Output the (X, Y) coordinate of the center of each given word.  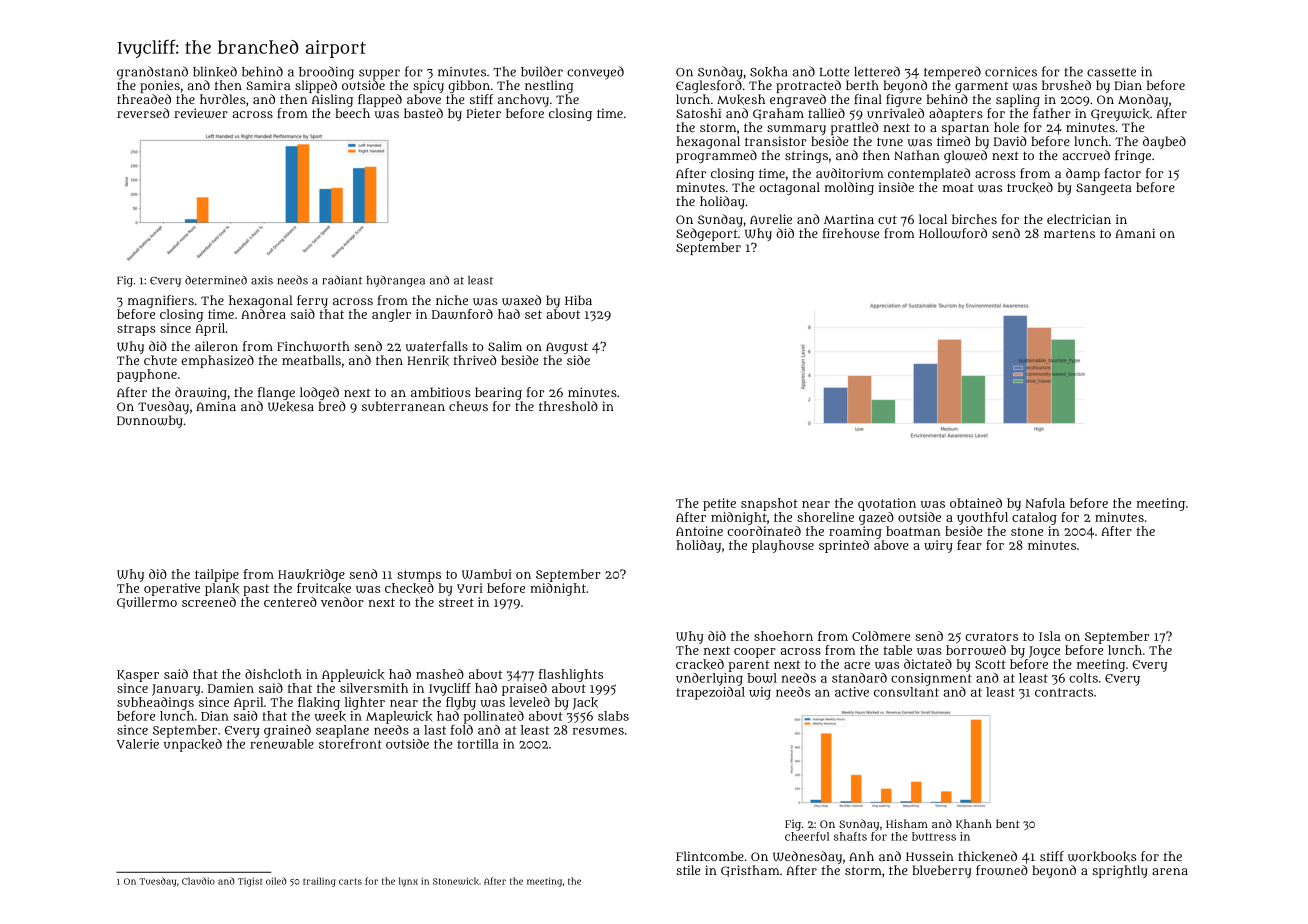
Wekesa (291, 406)
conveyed (595, 73)
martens (1069, 233)
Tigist (250, 882)
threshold (568, 406)
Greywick (1120, 114)
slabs (613, 716)
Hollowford (953, 233)
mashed (440, 674)
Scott (990, 664)
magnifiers (161, 301)
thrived (475, 360)
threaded (144, 99)
